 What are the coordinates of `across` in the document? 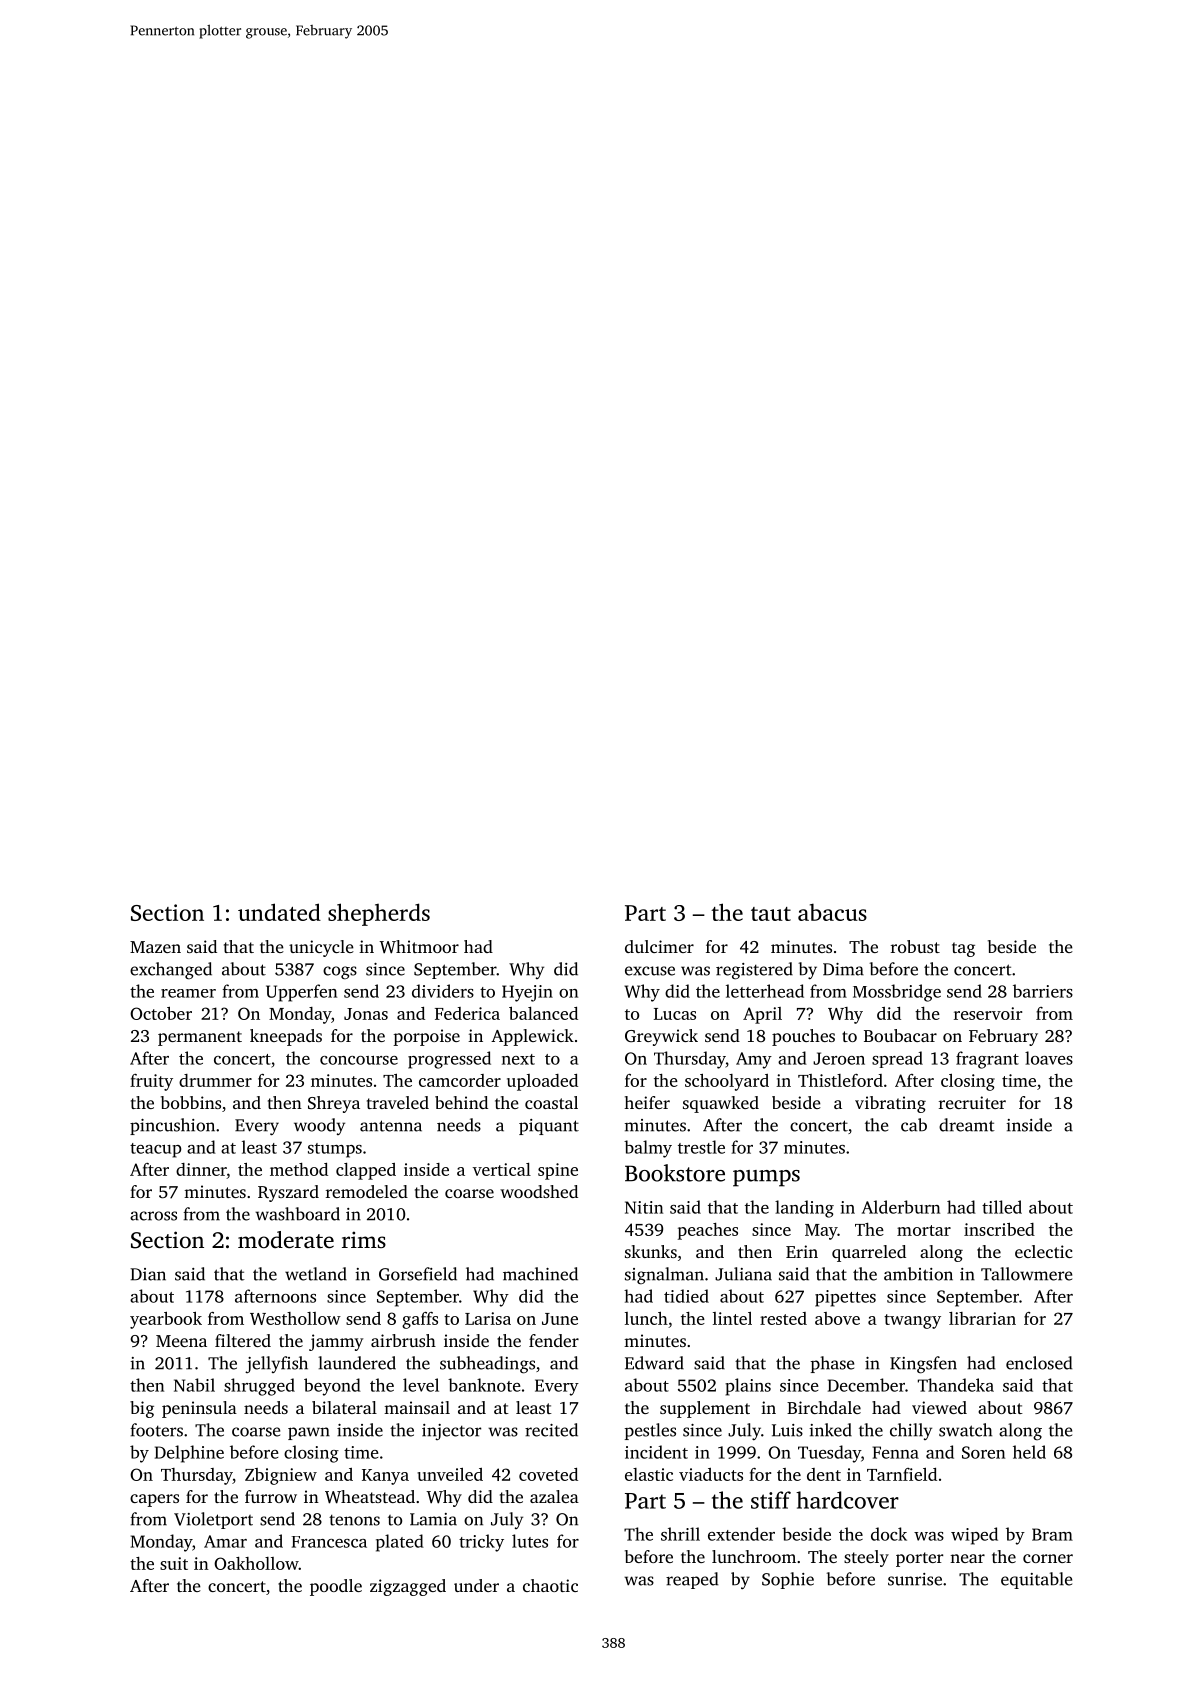 It's located at (153, 1216).
